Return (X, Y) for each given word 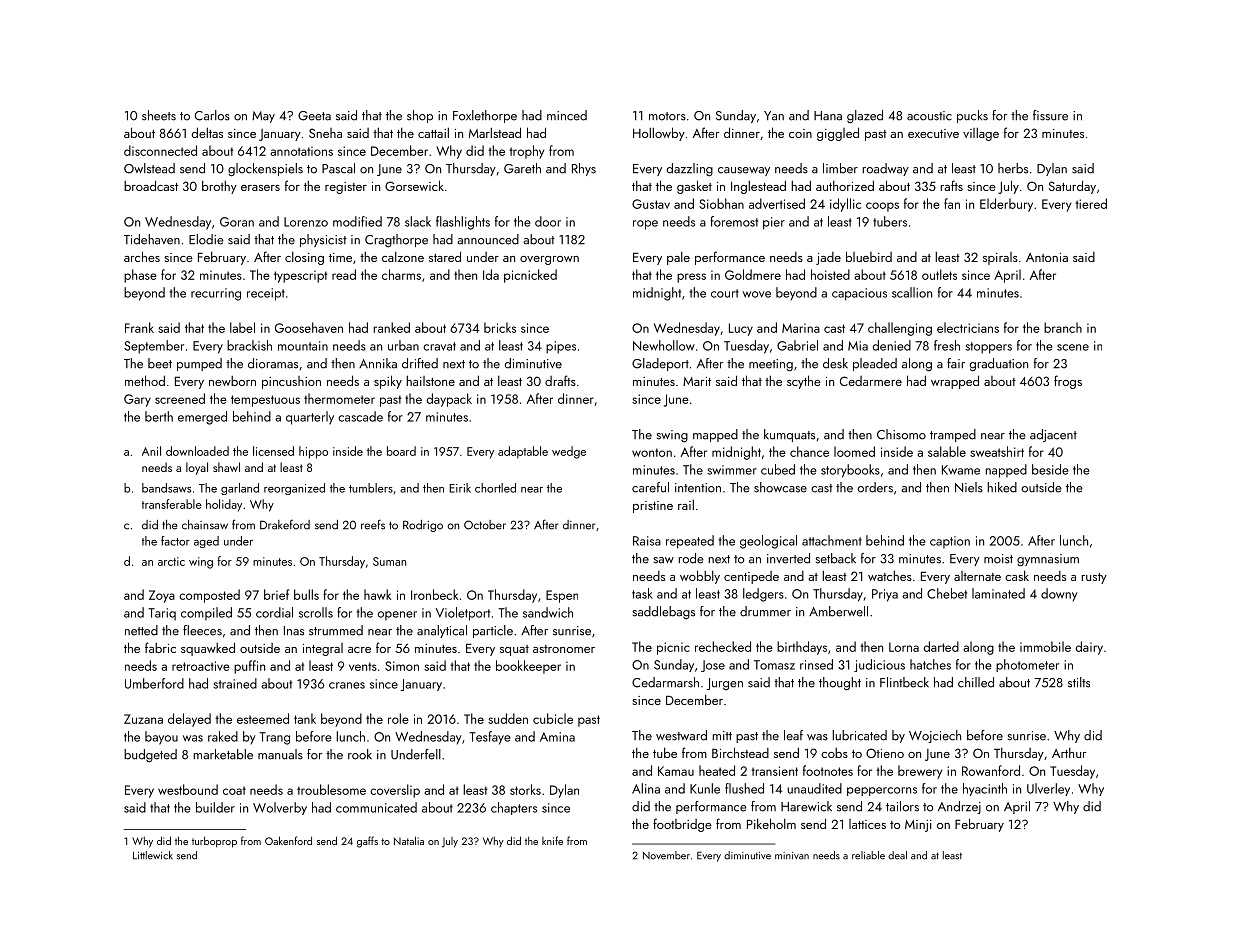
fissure (1050, 115)
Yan (774, 116)
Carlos (212, 115)
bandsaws (166, 488)
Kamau (676, 771)
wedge (569, 452)
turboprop (214, 842)
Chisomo (901, 434)
